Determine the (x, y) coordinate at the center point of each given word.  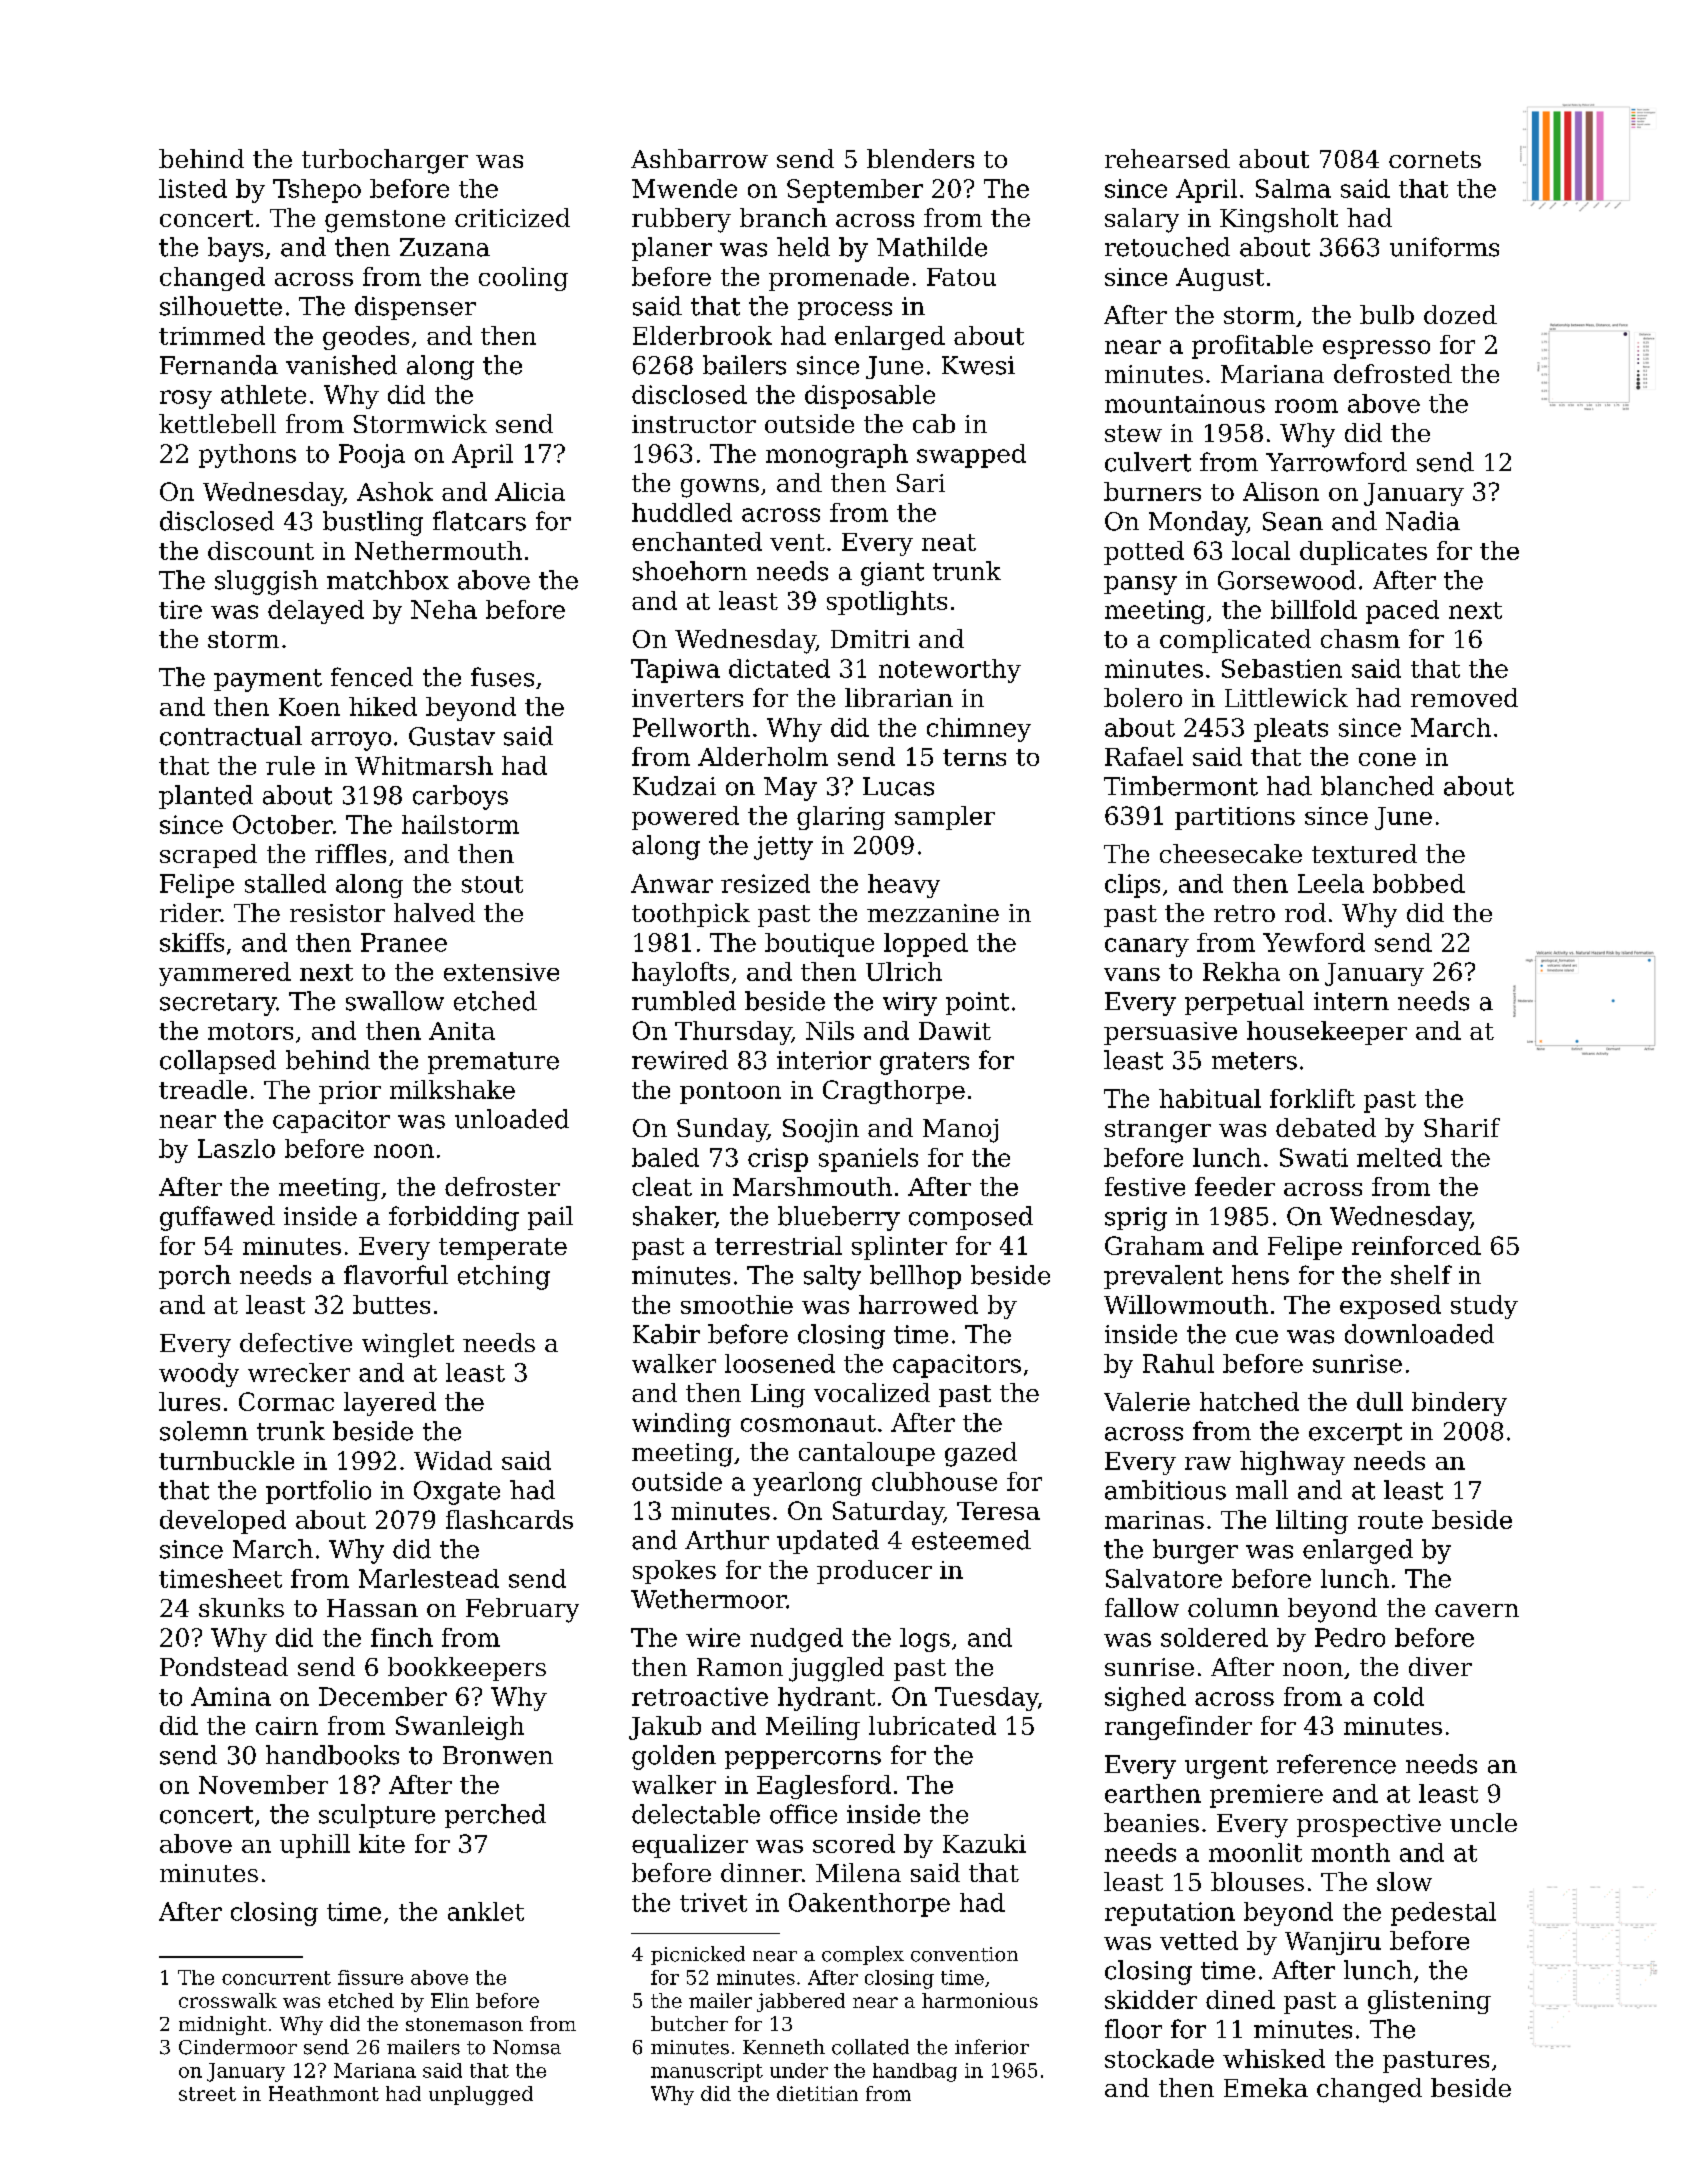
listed (193, 188)
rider (190, 912)
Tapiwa (675, 671)
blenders (920, 158)
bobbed (1419, 883)
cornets (1435, 159)
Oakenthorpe (869, 1905)
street (207, 2094)
